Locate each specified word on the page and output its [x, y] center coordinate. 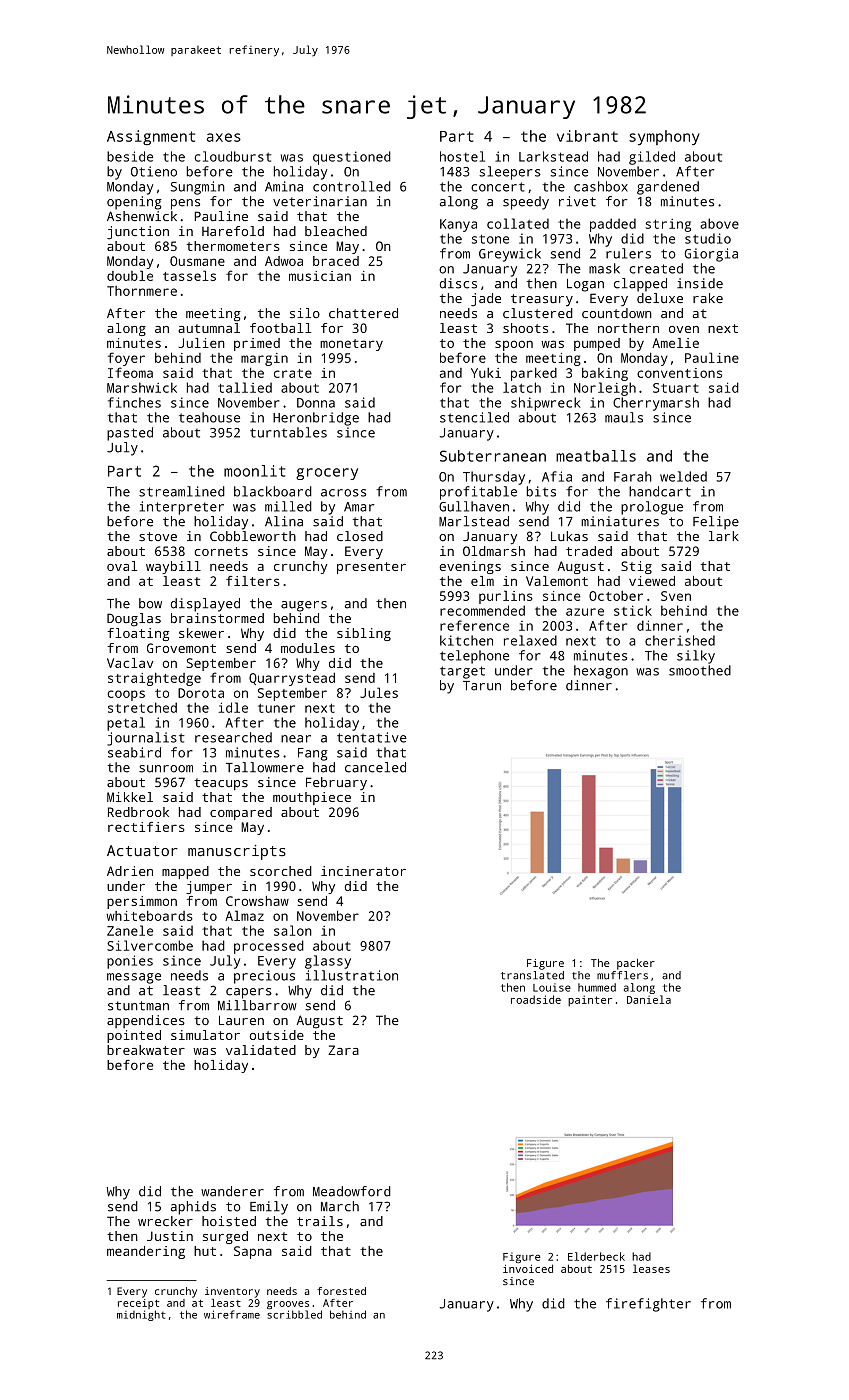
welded [683, 476]
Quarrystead [292, 679]
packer [636, 964]
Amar [359, 507]
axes [224, 137]
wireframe [232, 1314]
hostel [462, 156]
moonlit [254, 471]
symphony [664, 137]
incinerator [363, 871]
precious [264, 977]
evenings [470, 567]
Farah [633, 476]
